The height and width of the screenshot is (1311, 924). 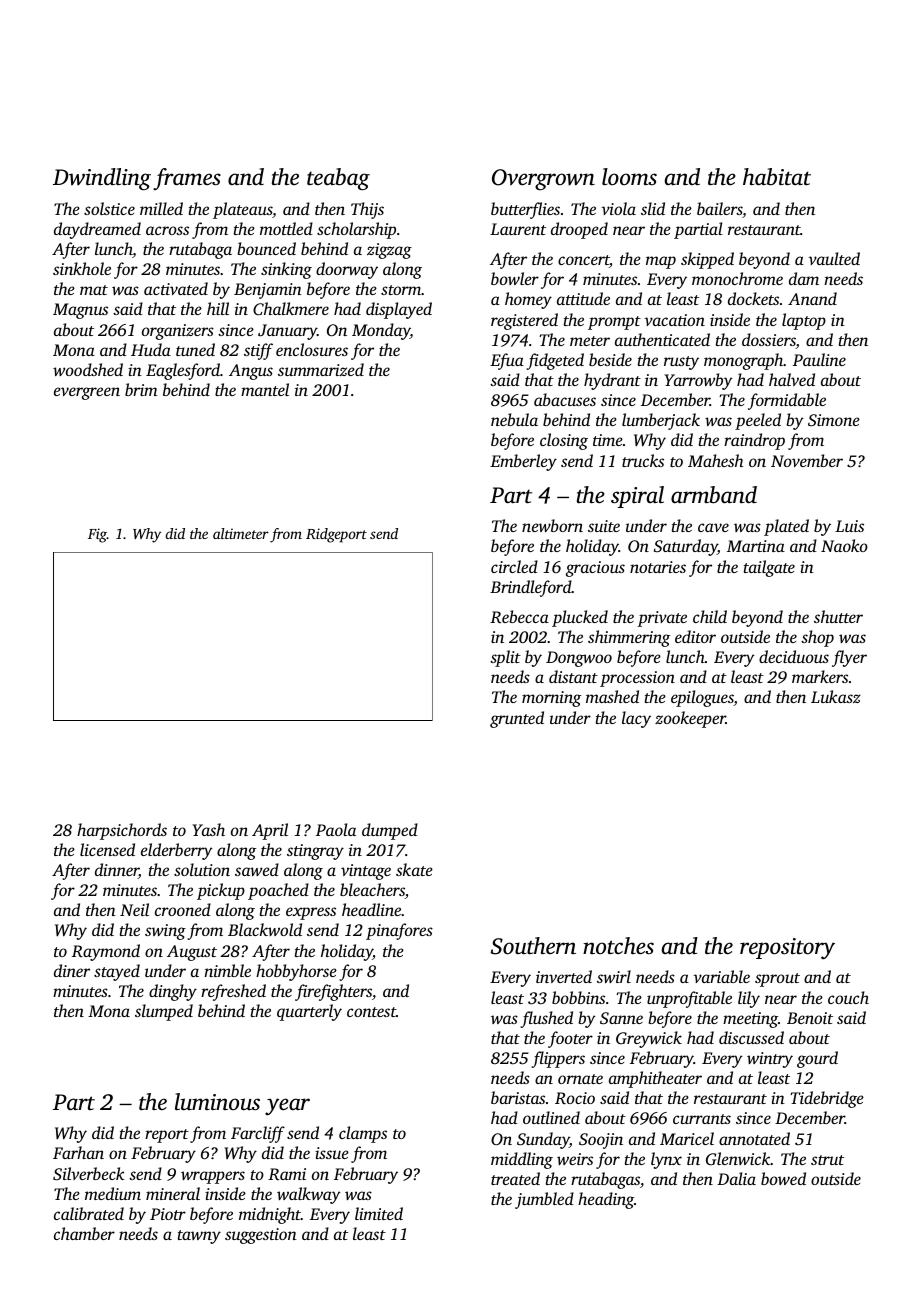 What do you see at coordinates (336, 535) in the screenshot?
I see `Ridgeport` at bounding box center [336, 535].
